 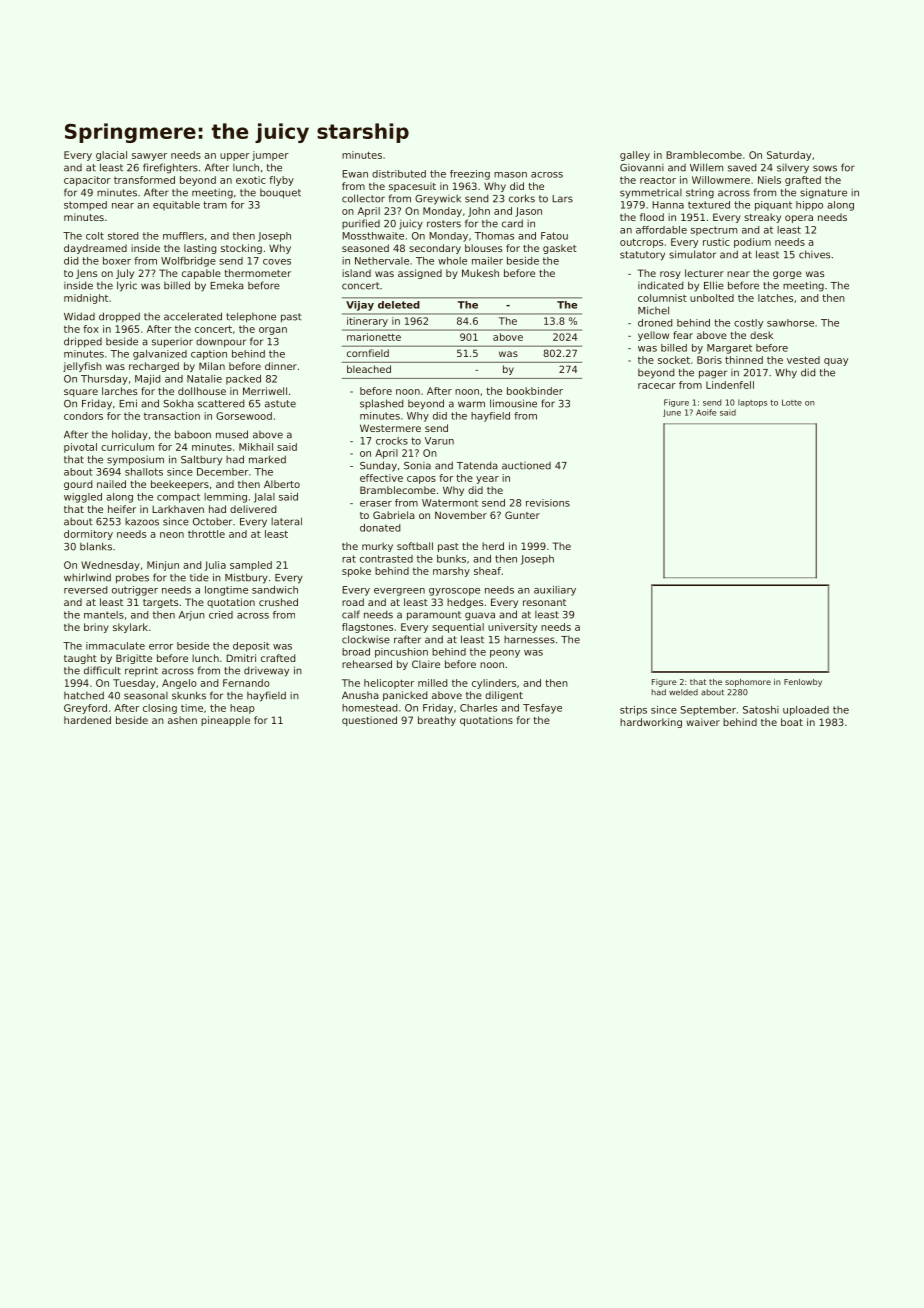 I want to click on glacial, so click(x=111, y=156).
